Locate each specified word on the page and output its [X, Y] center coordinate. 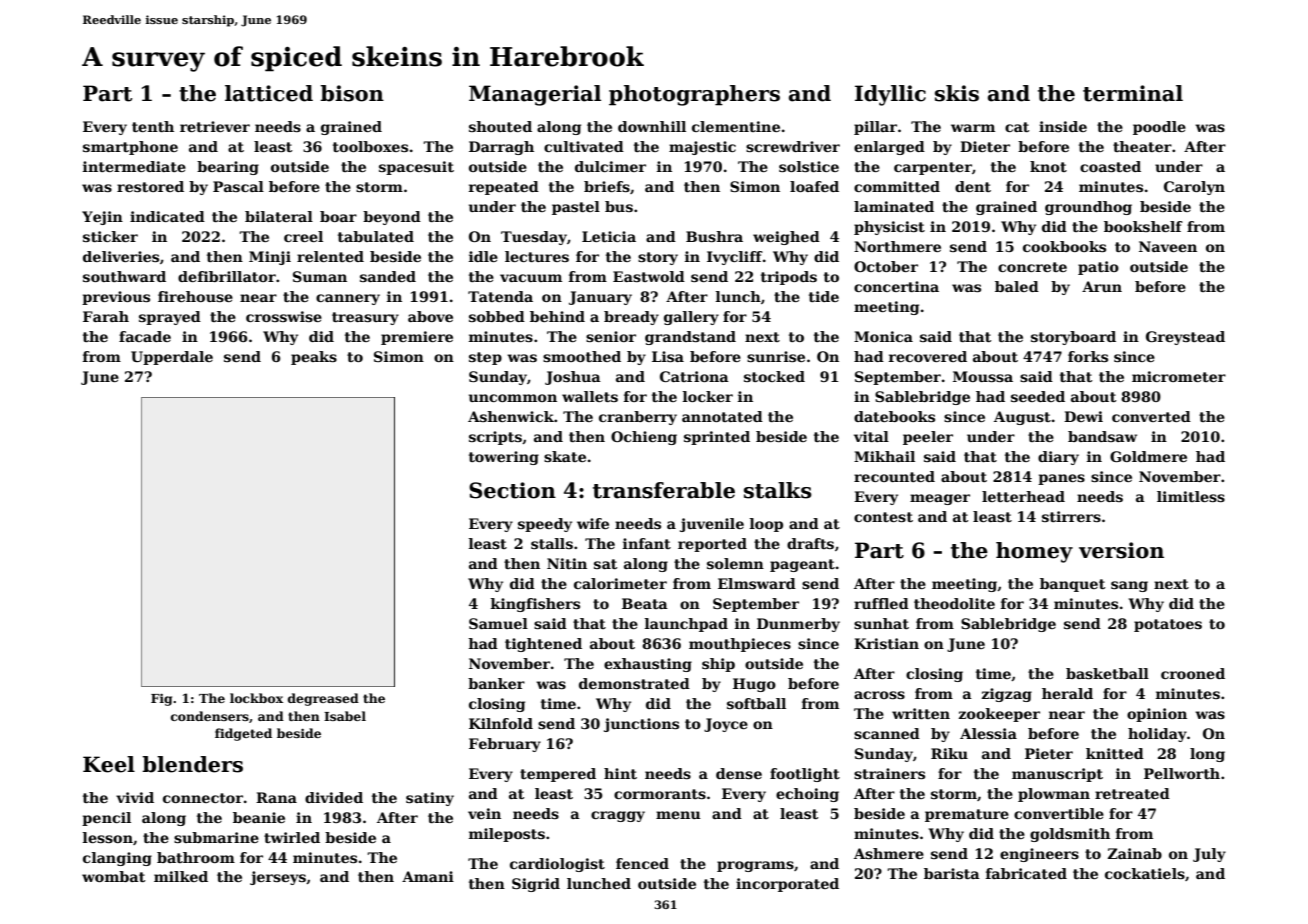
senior [611, 336]
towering [504, 458]
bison [352, 93]
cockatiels [1145, 873]
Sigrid [536, 885]
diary [1058, 458]
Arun [1102, 286]
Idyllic [890, 95]
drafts [810, 543]
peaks [314, 358]
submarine [216, 837]
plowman [1054, 795]
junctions [641, 725]
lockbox [256, 698]
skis [957, 93]
